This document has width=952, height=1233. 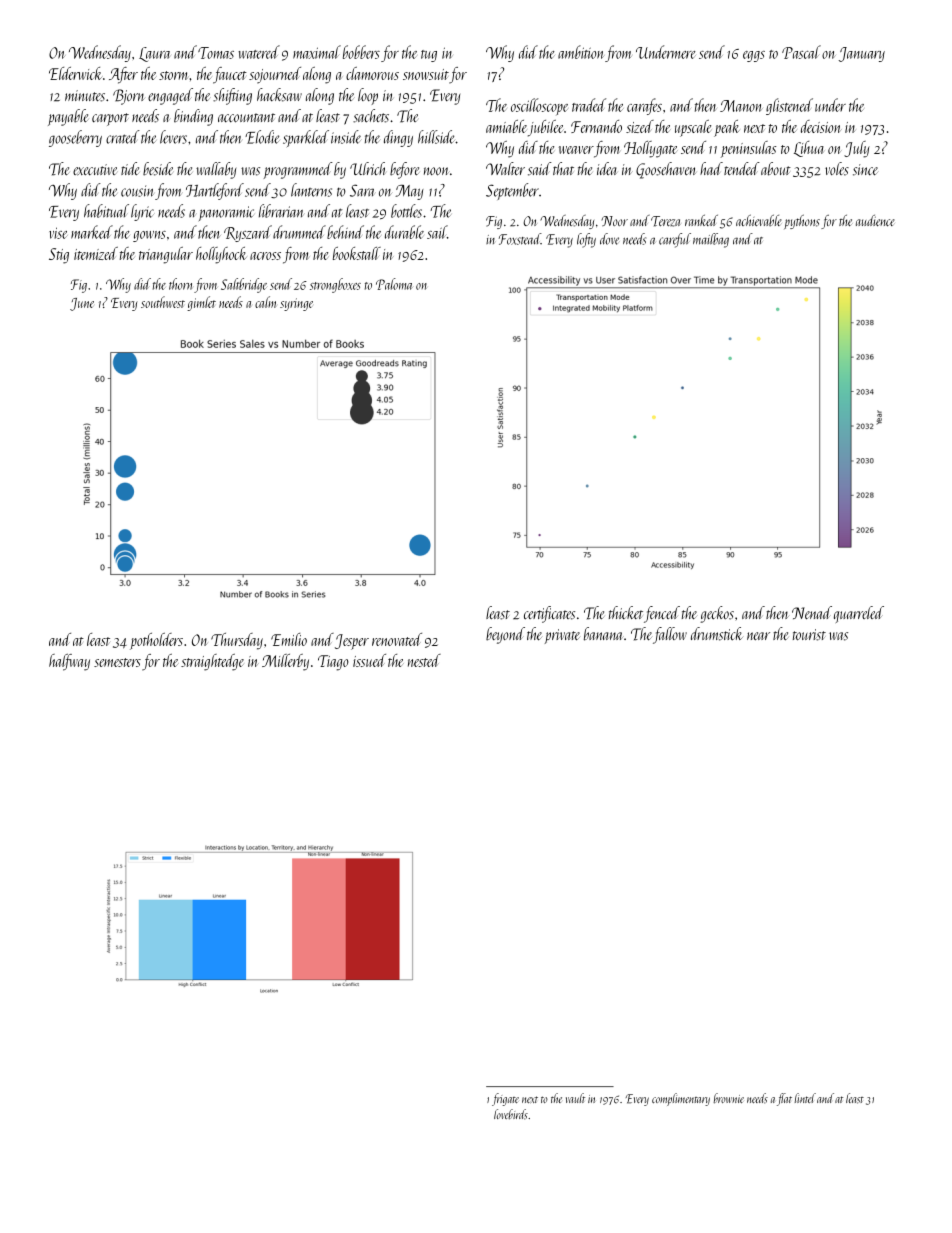 What do you see at coordinates (728, 1098) in the document?
I see `brownie` at bounding box center [728, 1098].
